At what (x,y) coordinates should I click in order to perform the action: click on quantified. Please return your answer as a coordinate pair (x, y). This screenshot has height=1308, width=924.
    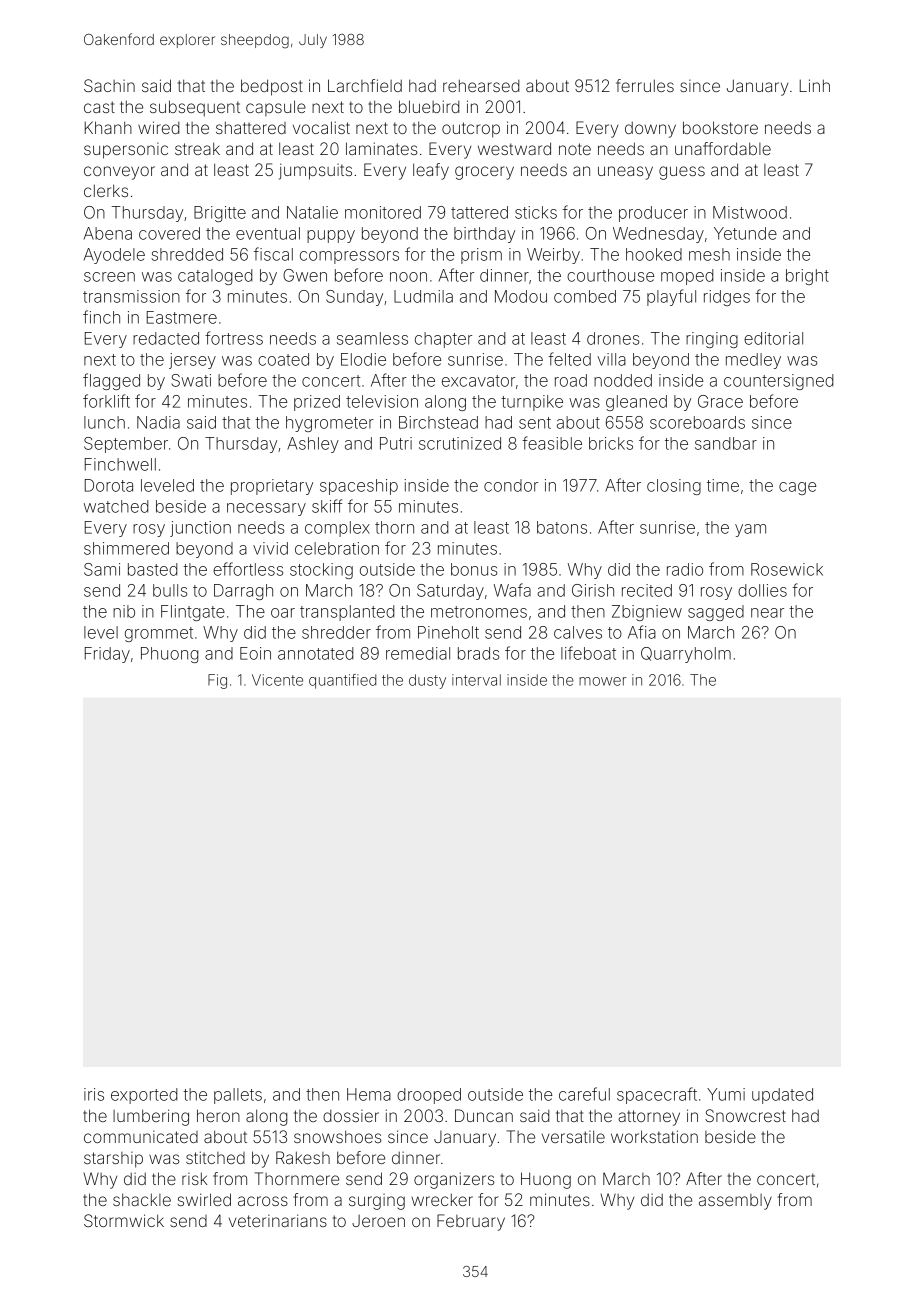
    Looking at the image, I should click on (342, 681).
